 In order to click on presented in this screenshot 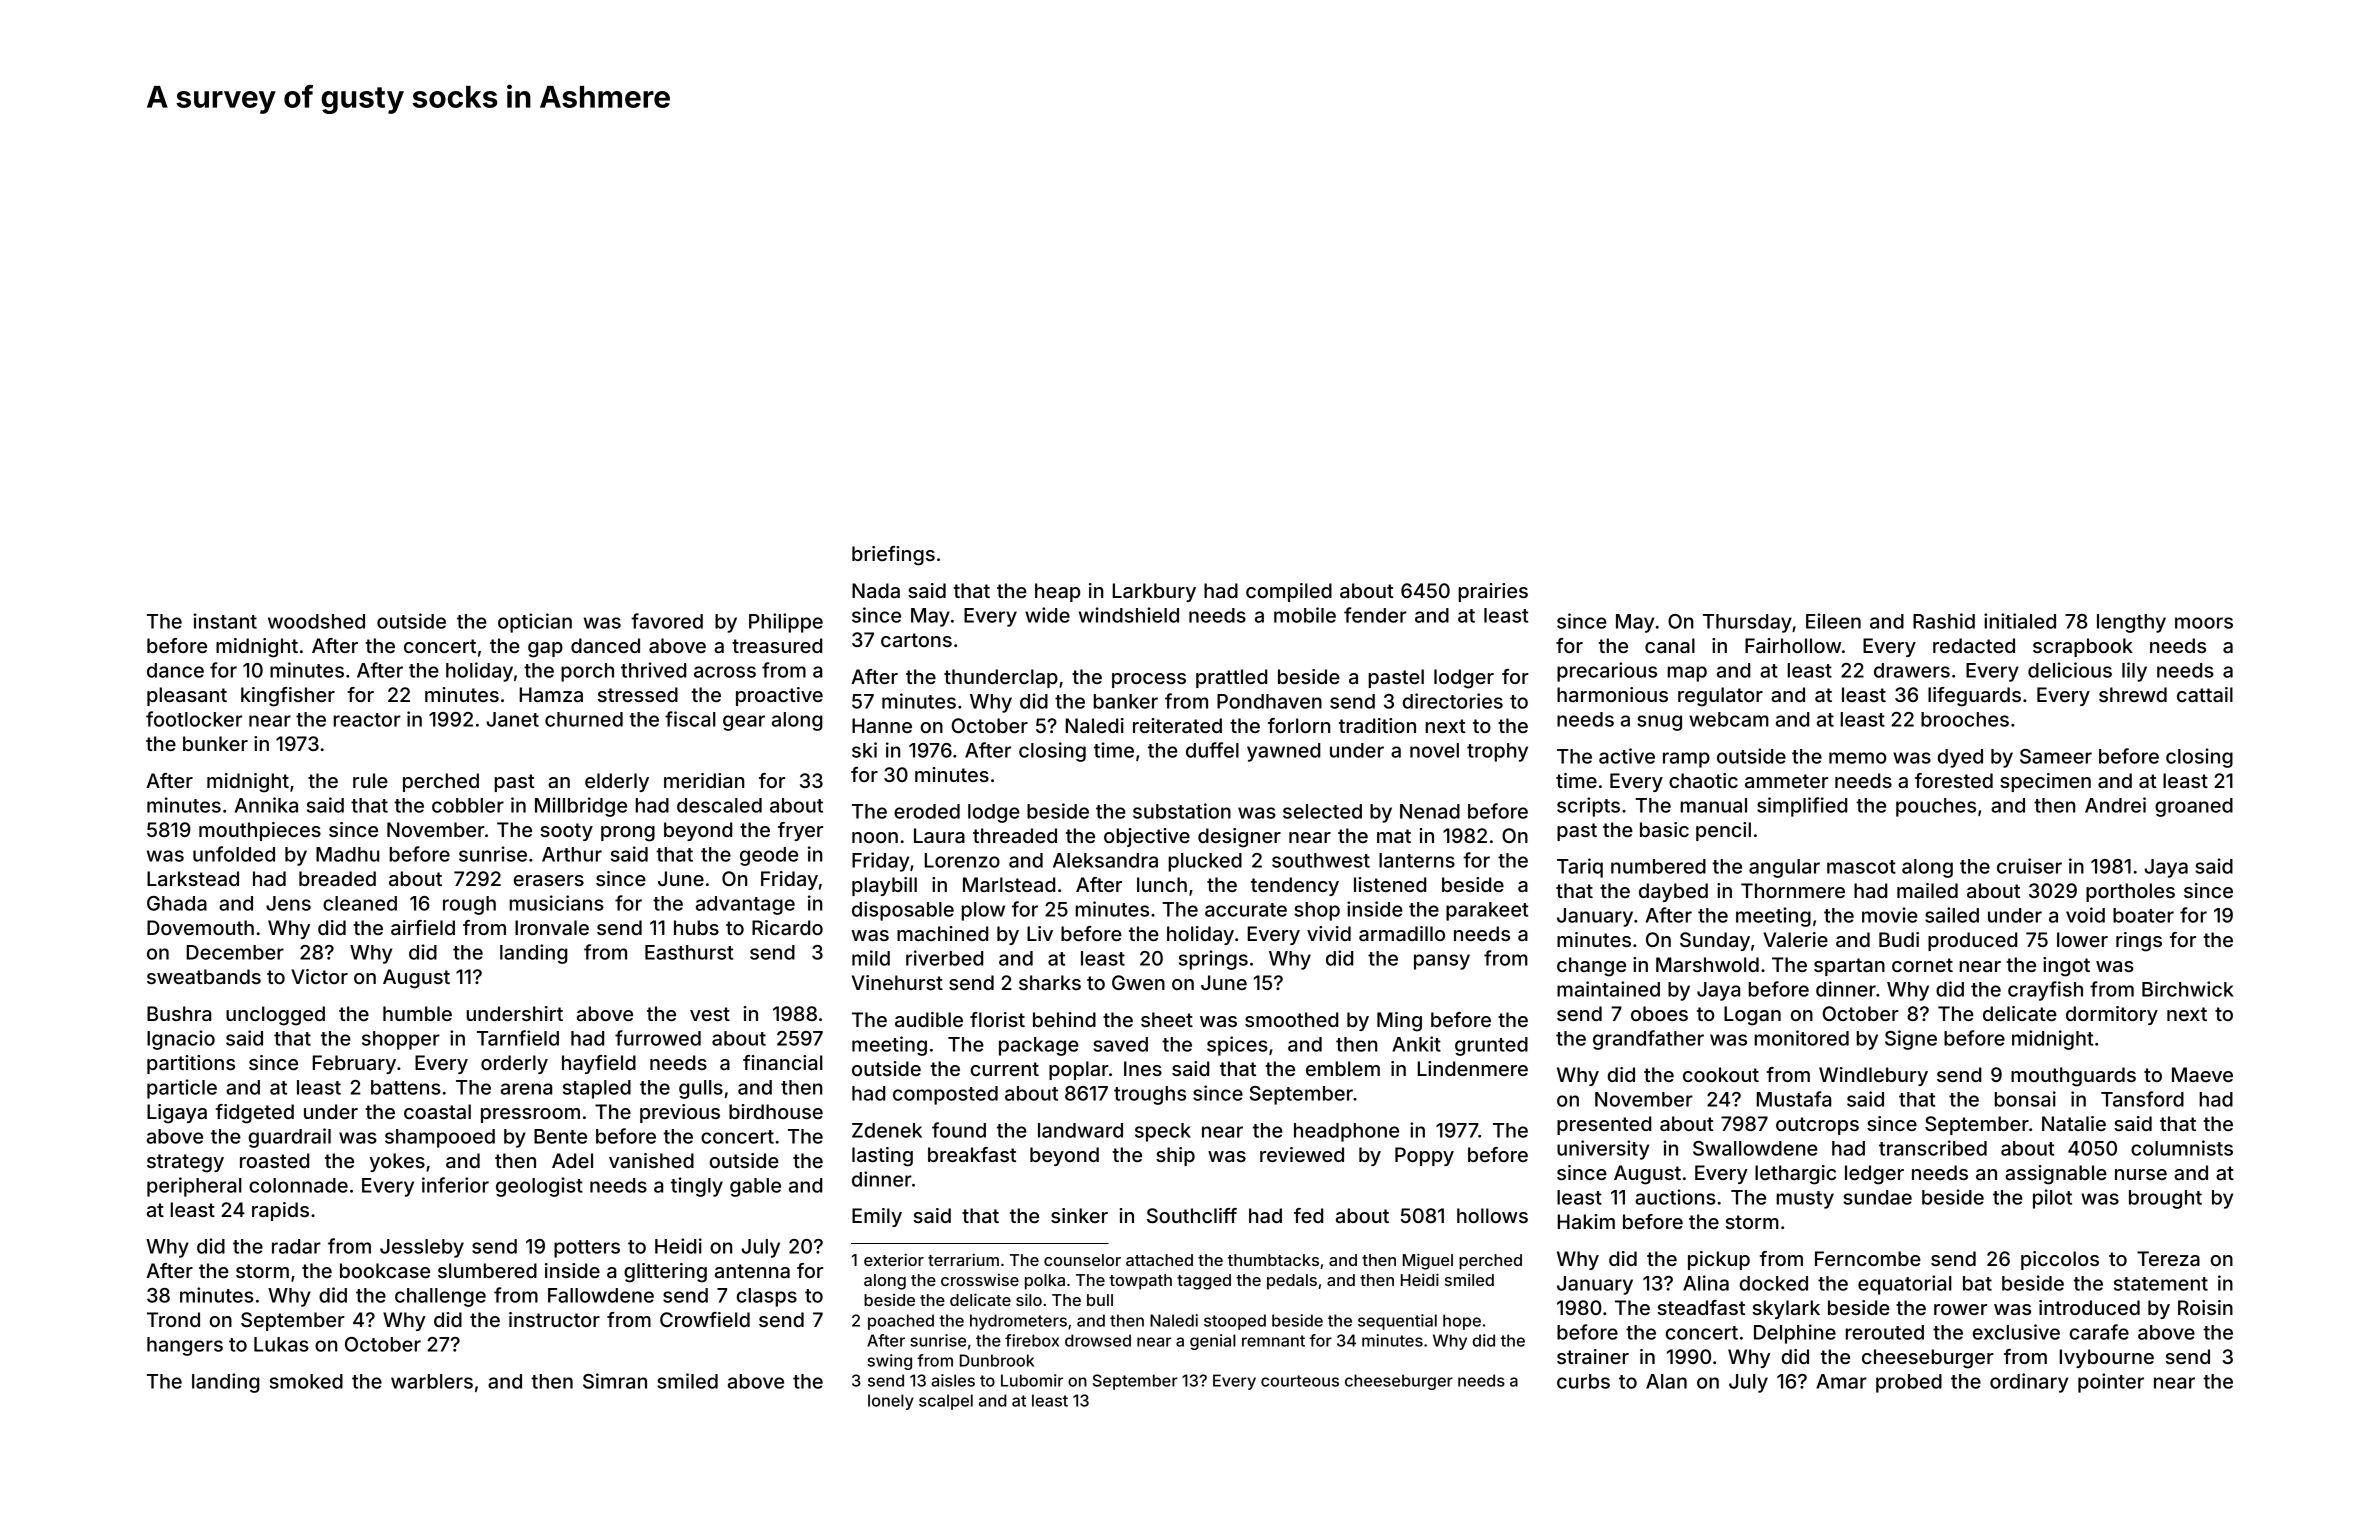, I will do `click(1604, 1125)`.
